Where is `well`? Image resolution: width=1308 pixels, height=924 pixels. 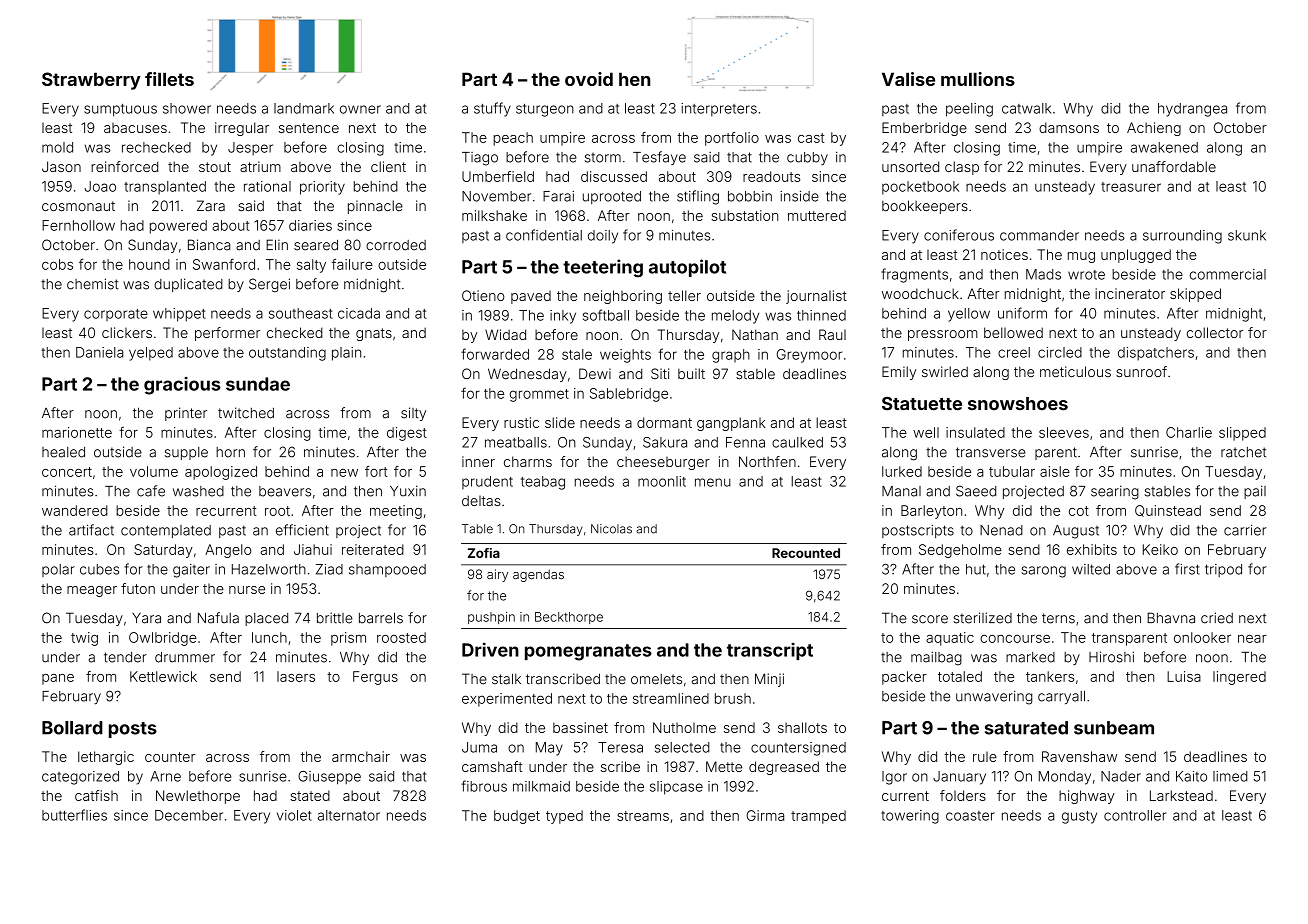
well is located at coordinates (926, 432).
